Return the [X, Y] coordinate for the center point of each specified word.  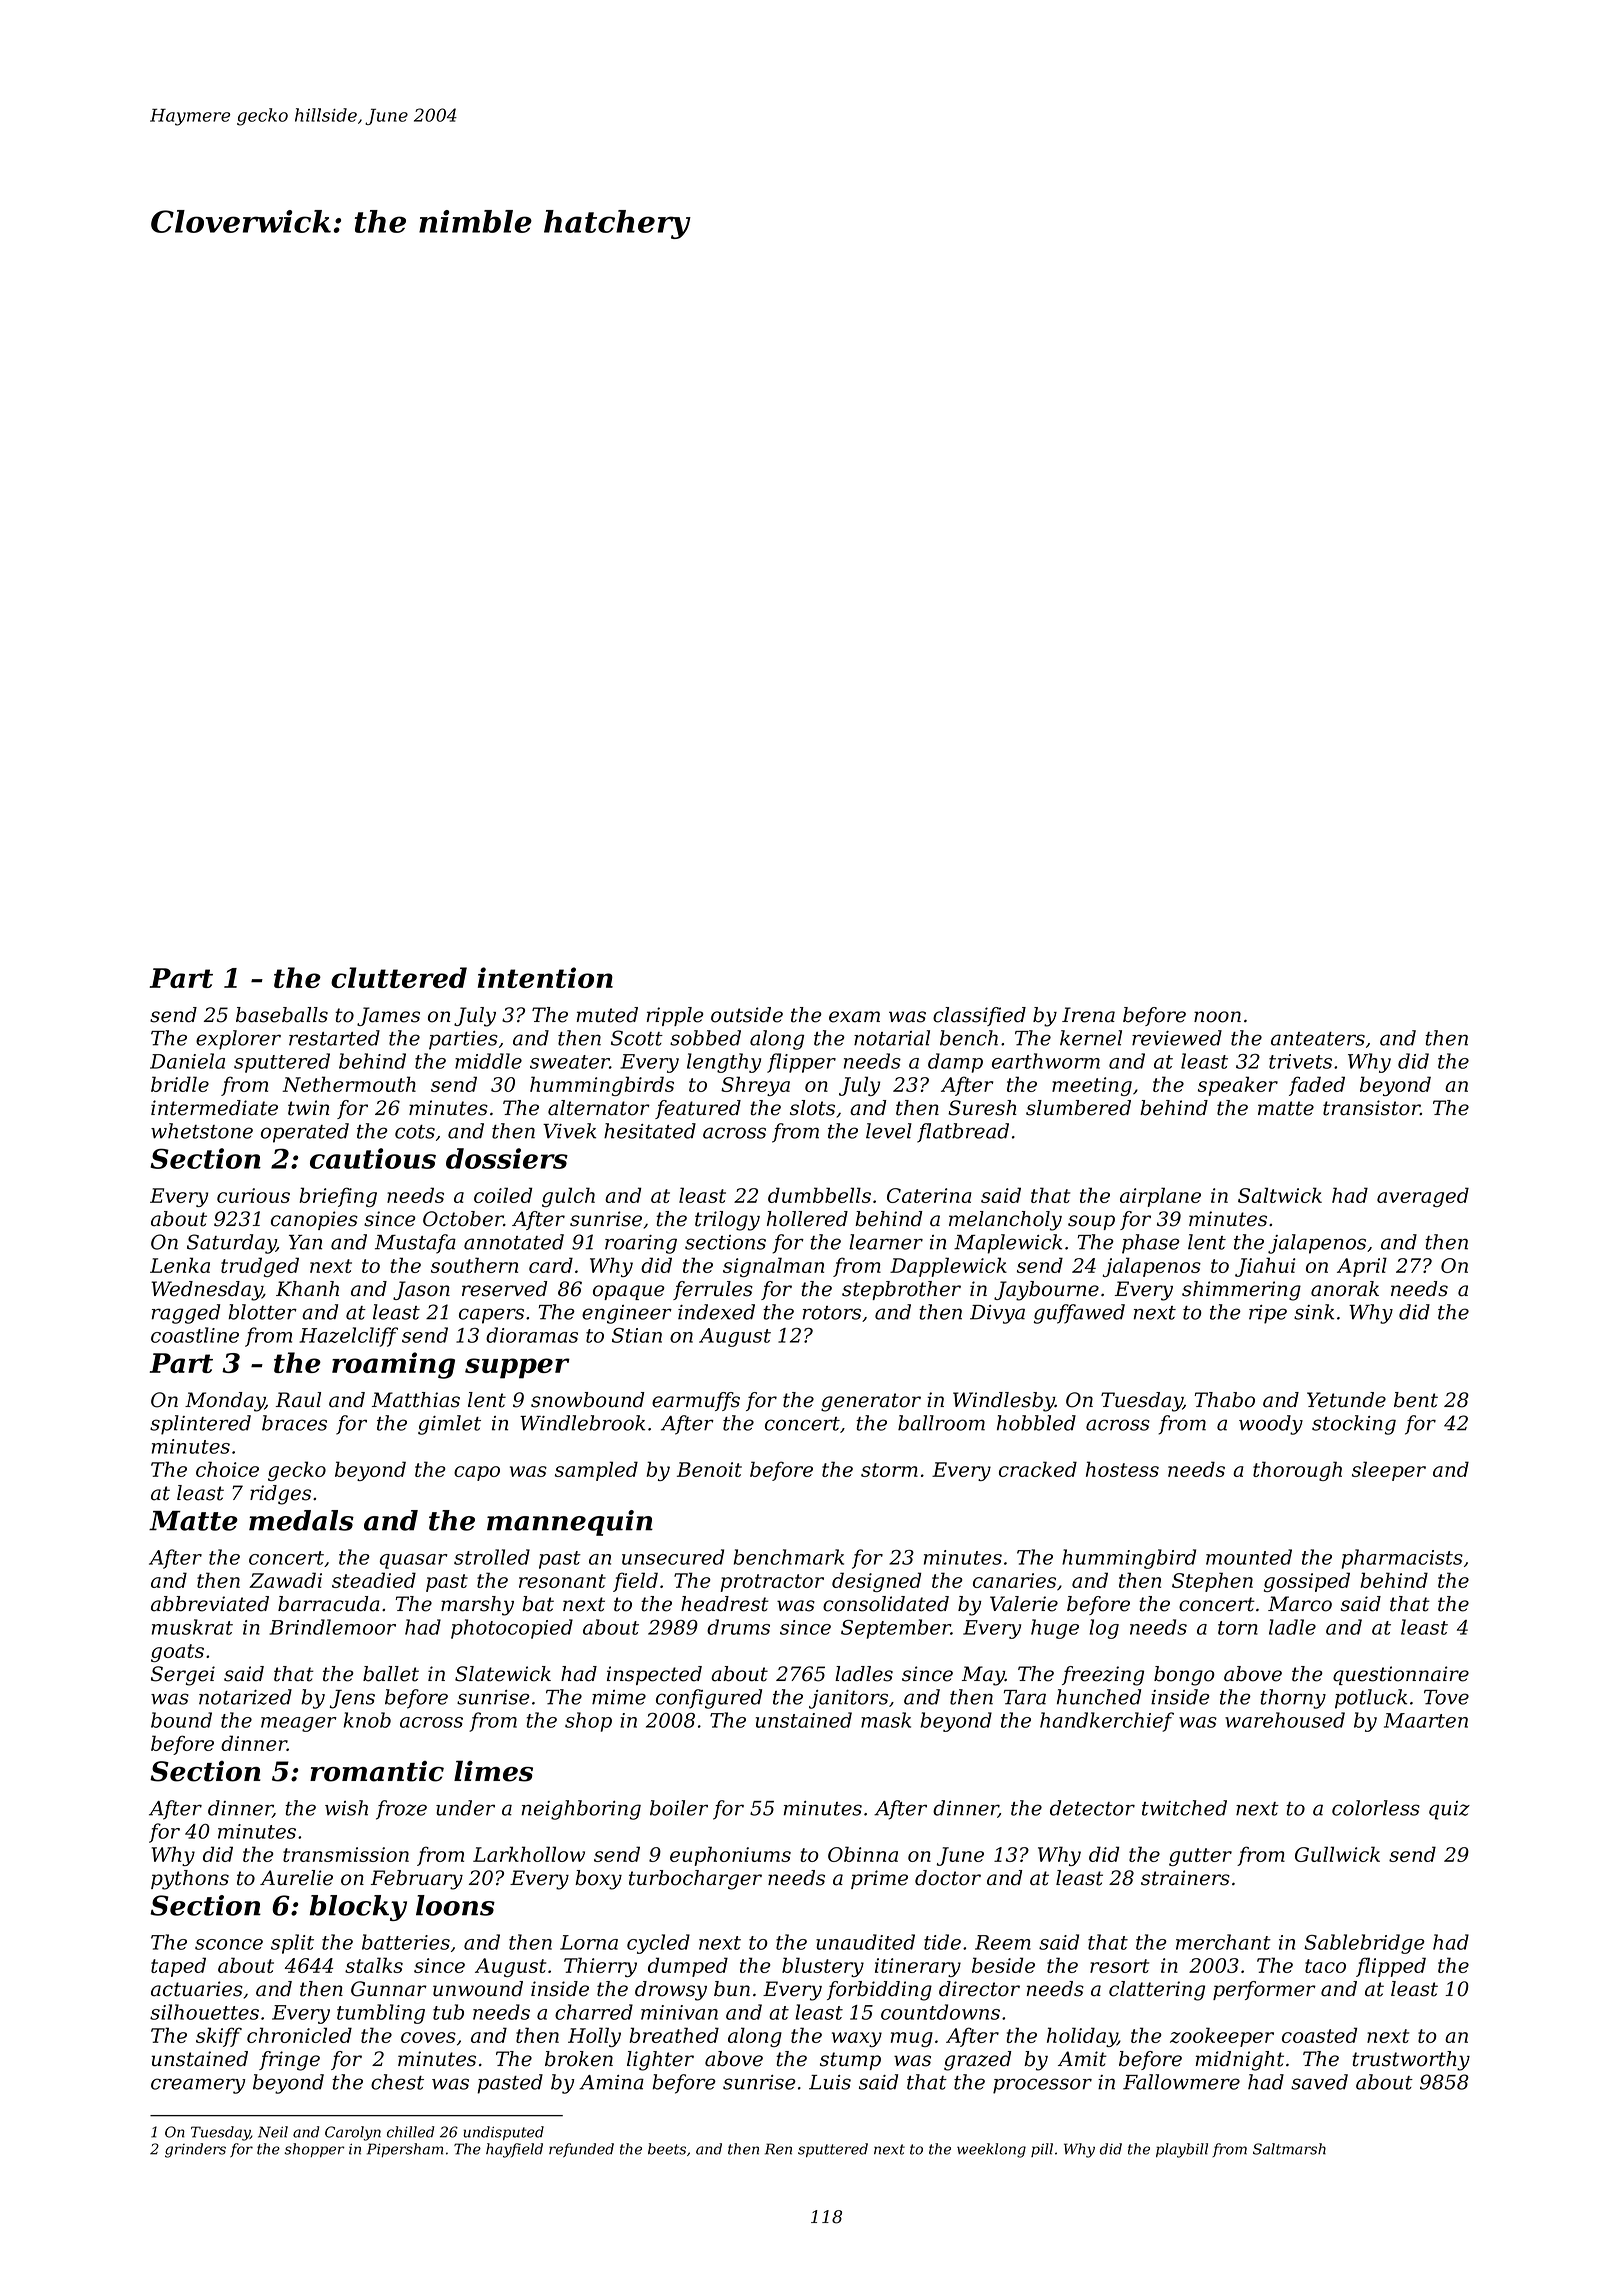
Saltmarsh [1289, 2149]
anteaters [1318, 1039]
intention [545, 977]
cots [415, 1132]
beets [667, 2149]
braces [294, 1423]
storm [889, 1470]
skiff [219, 2037]
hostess [1122, 1469]
